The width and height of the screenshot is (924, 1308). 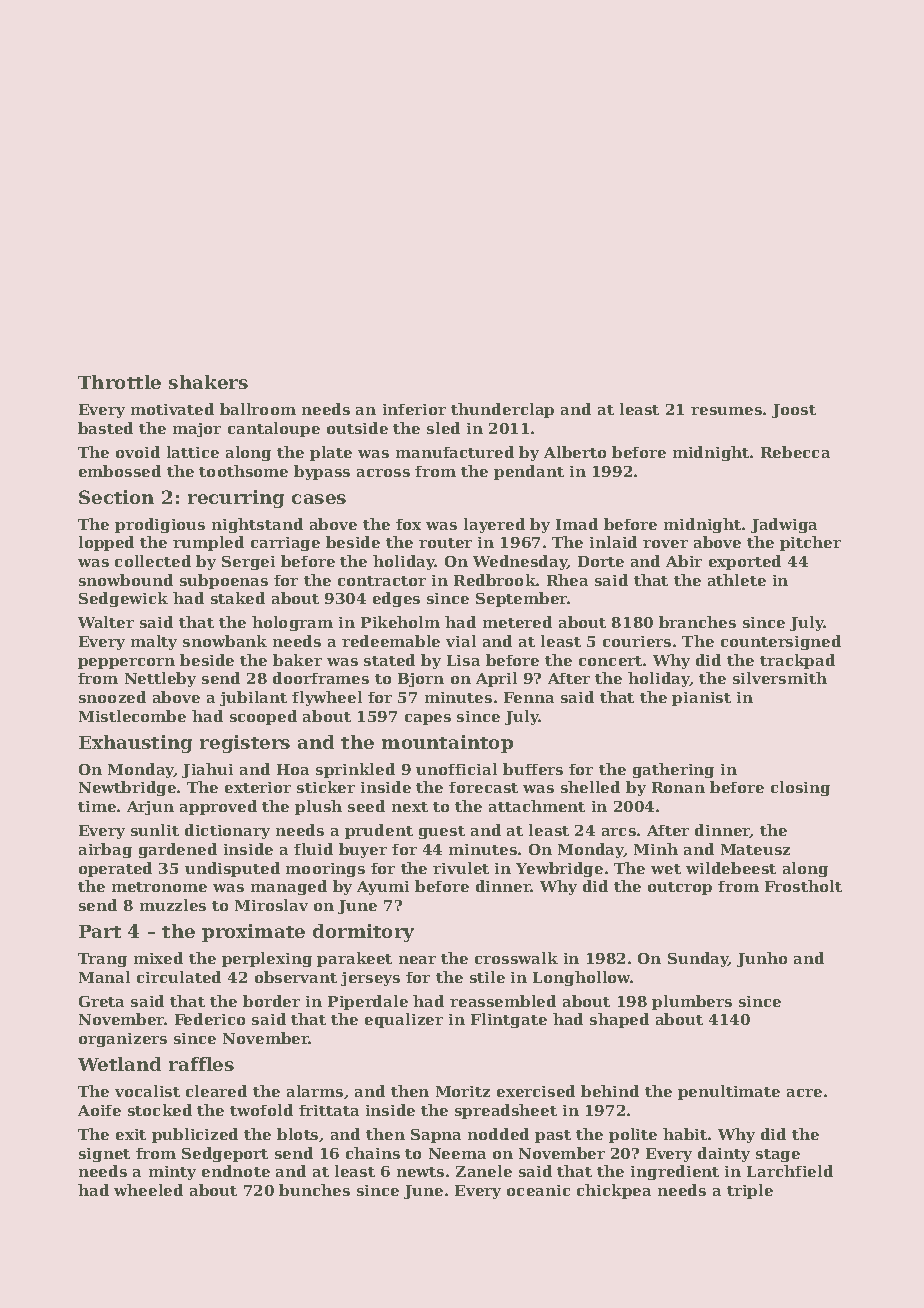 I want to click on countersigned, so click(x=781, y=642).
